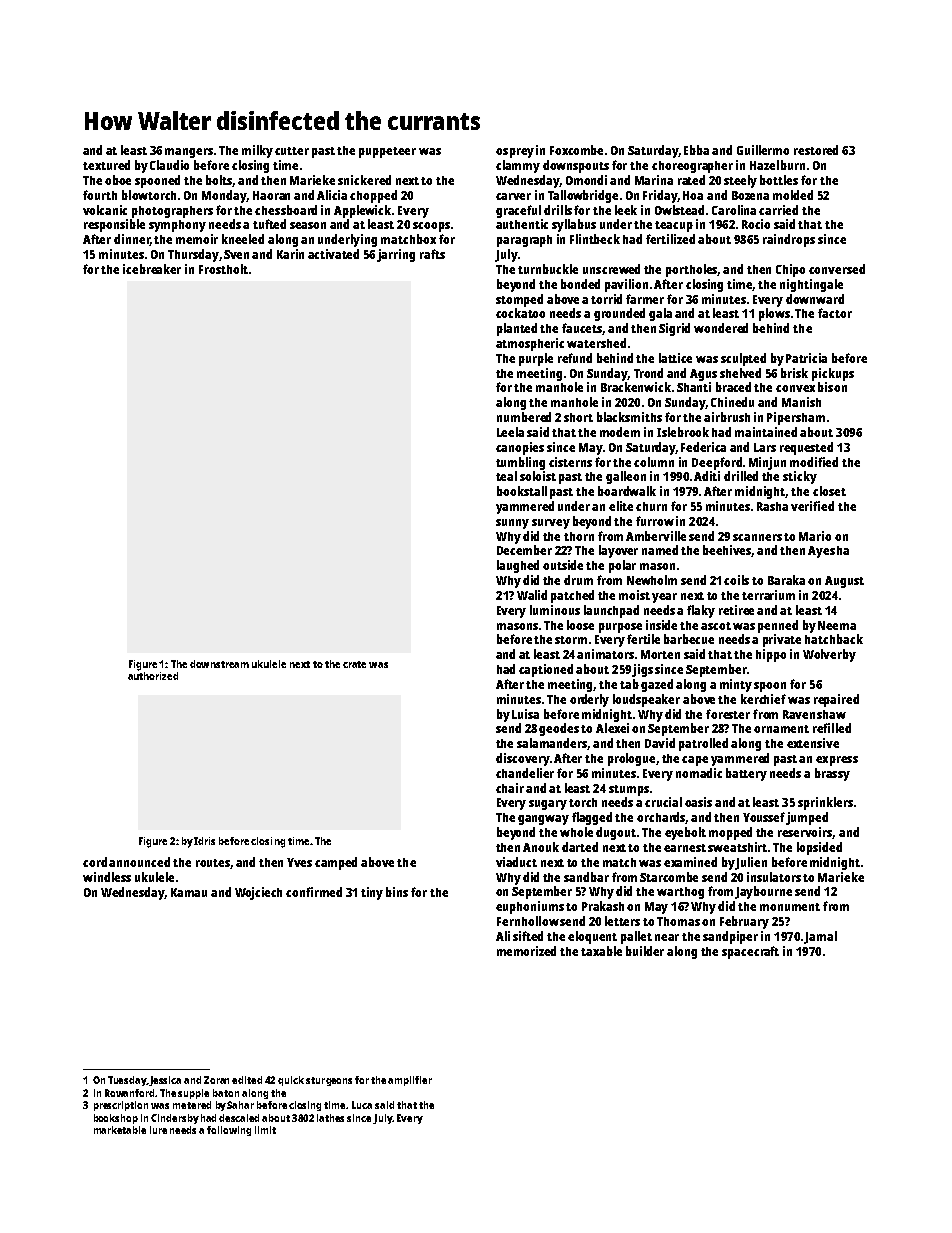  What do you see at coordinates (410, 1081) in the page?
I see `amplifier` at bounding box center [410, 1081].
